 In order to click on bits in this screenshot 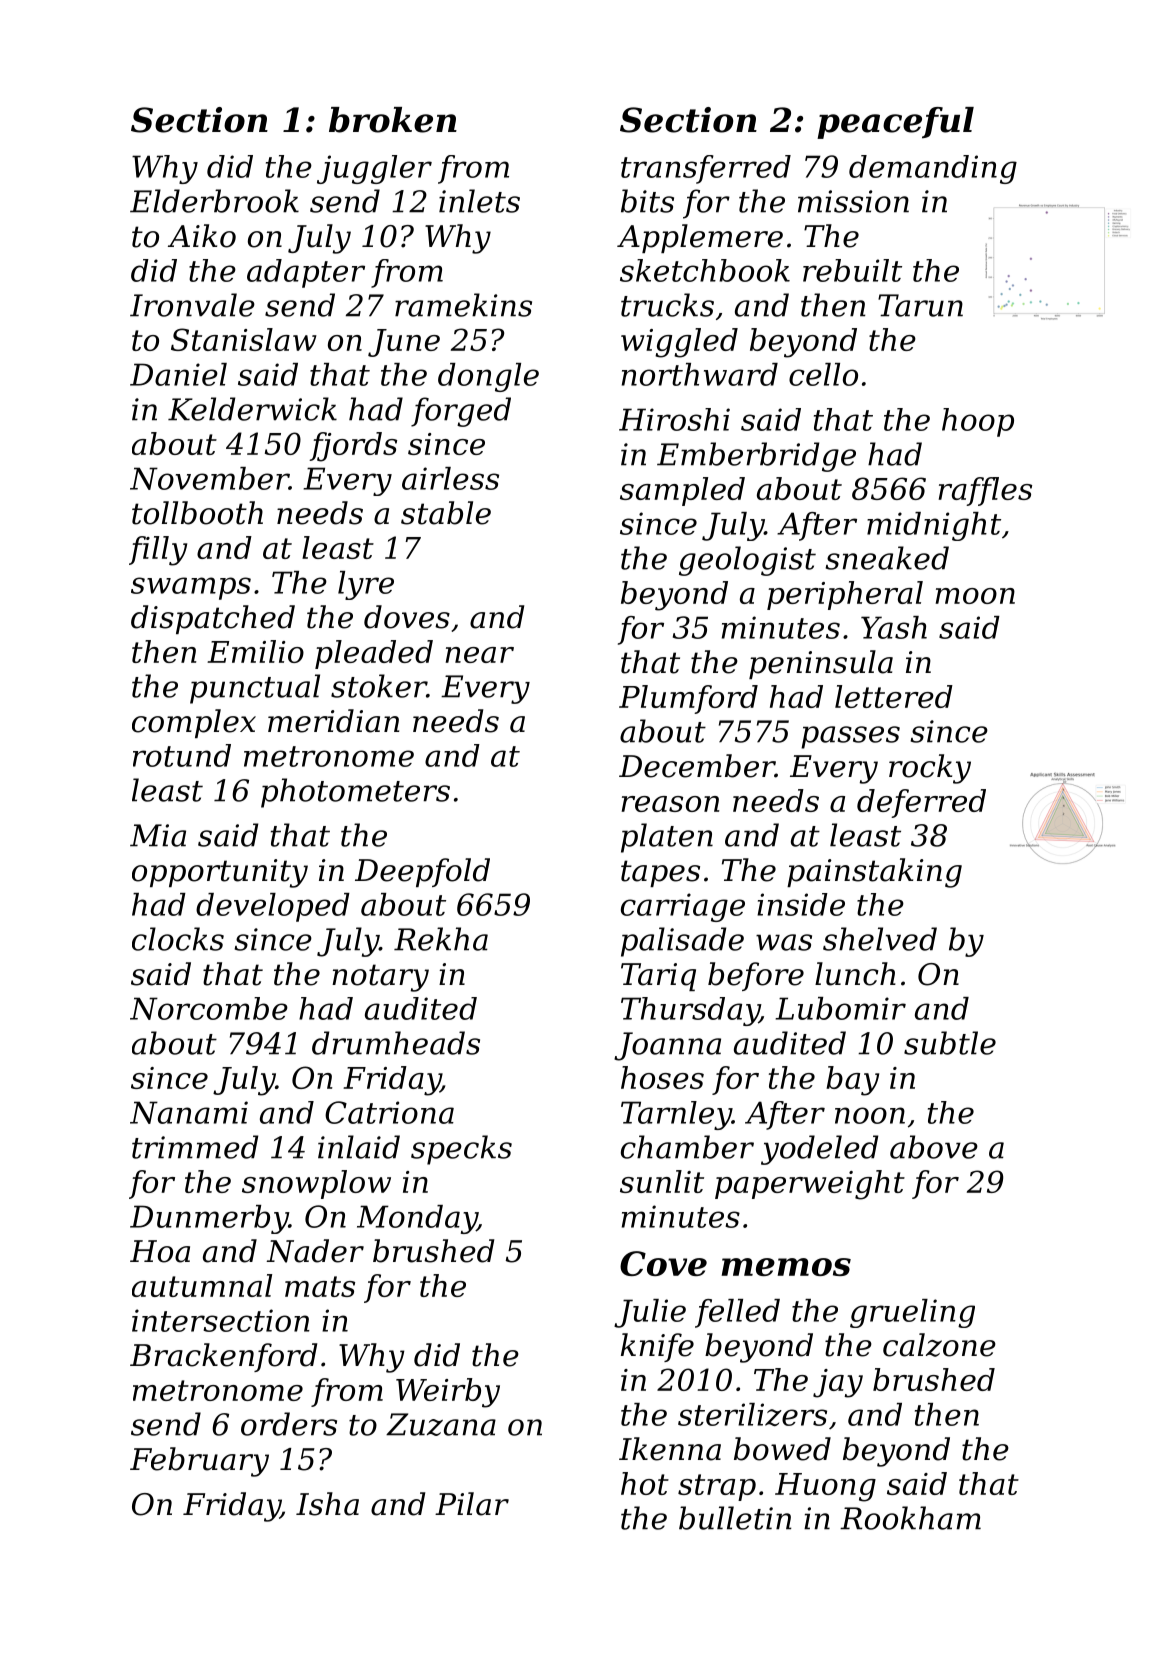, I will do `click(647, 201)`.
